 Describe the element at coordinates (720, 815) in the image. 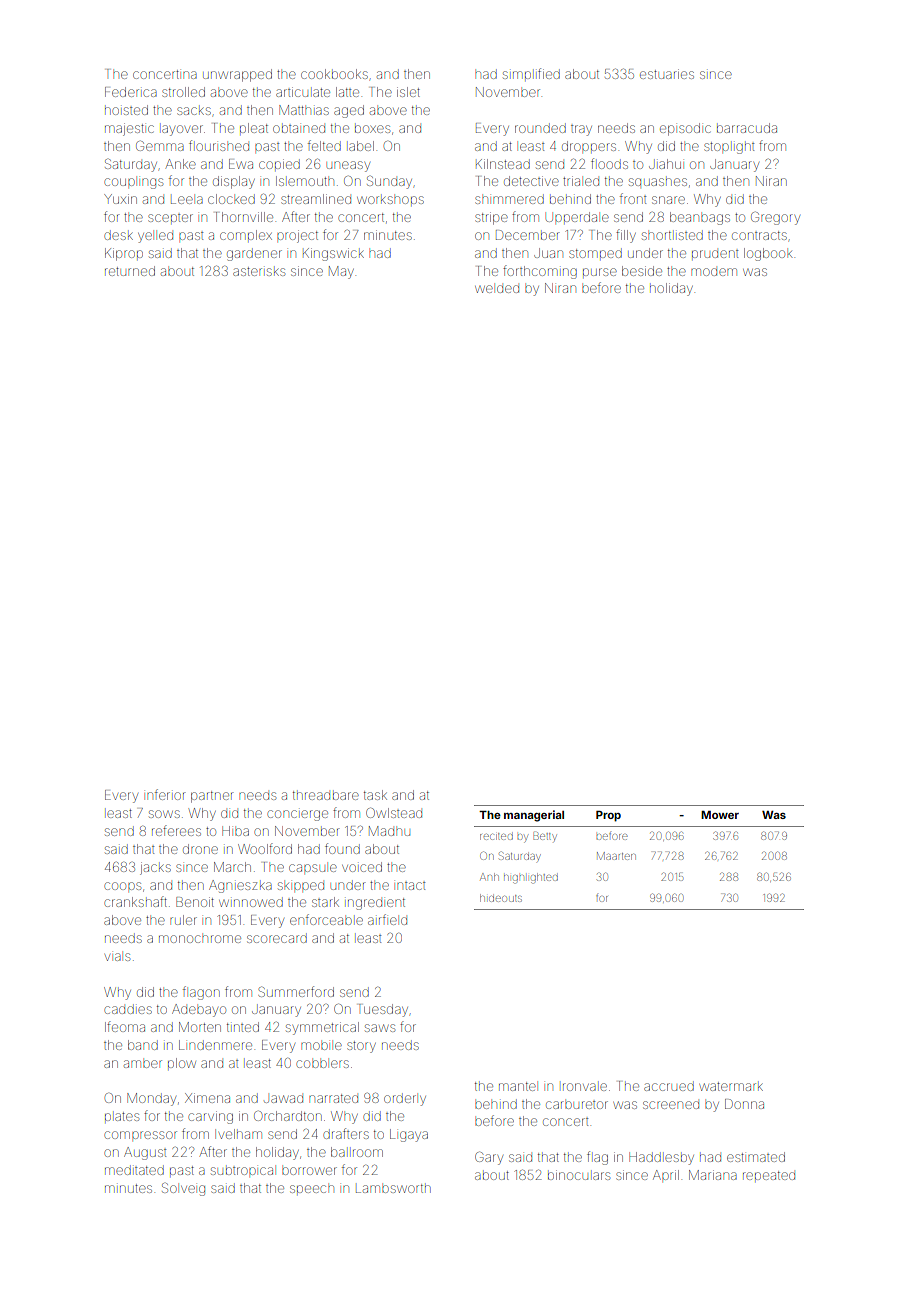

I see `Mower` at that location.
